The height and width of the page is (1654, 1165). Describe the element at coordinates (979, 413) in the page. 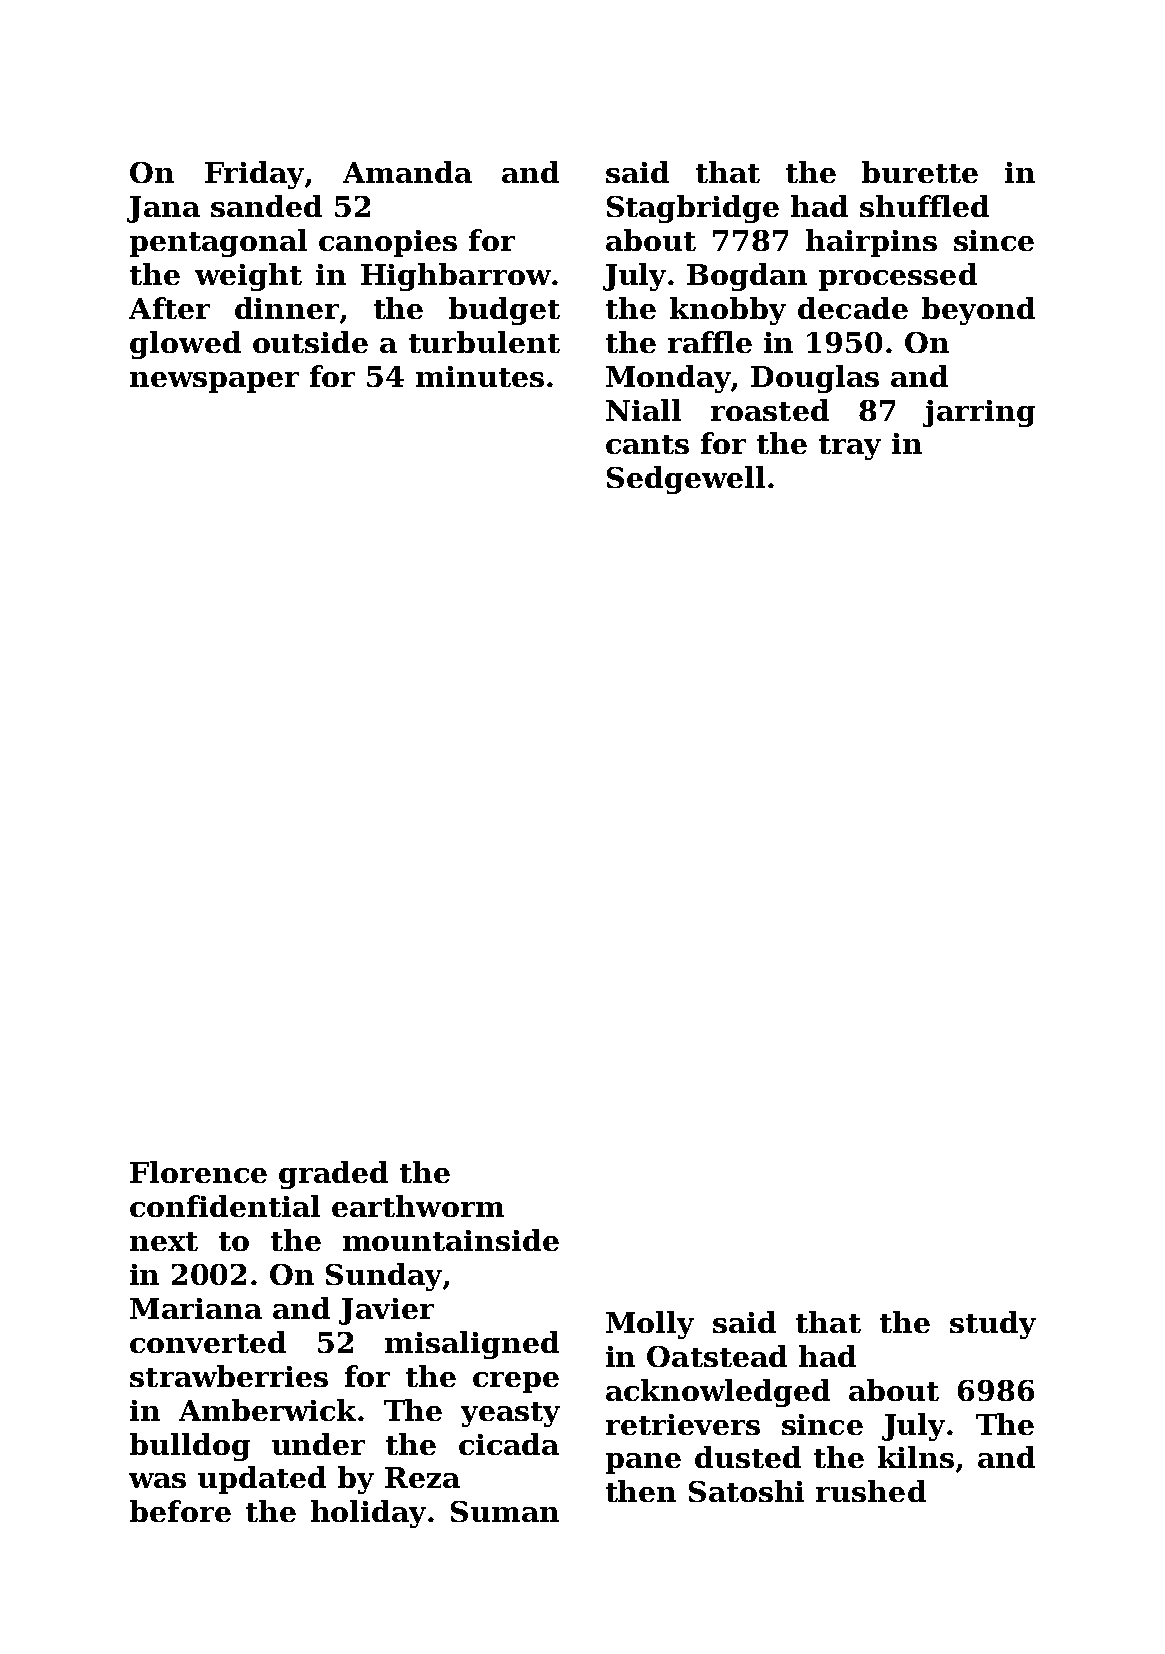

I see `jarring` at that location.
